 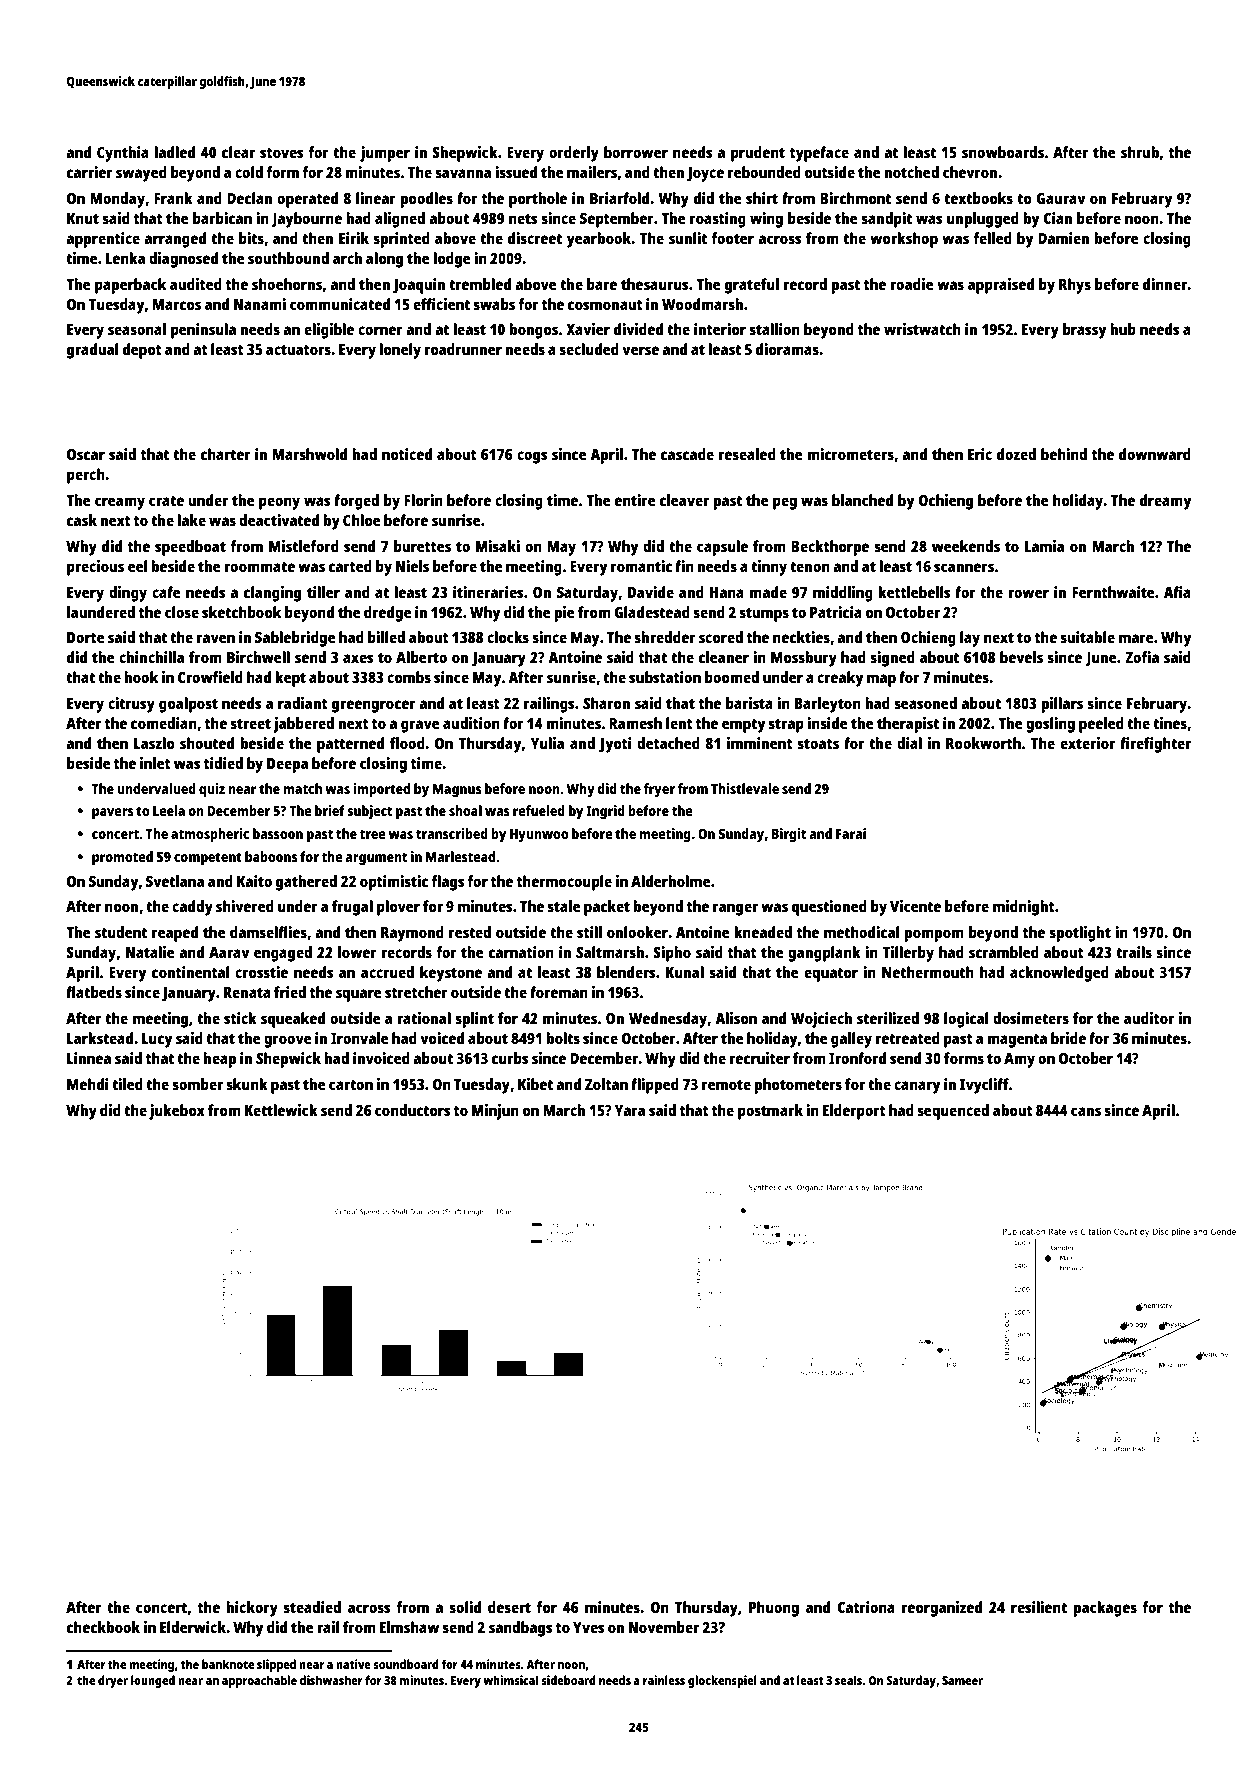 I want to click on prudent, so click(x=758, y=154).
